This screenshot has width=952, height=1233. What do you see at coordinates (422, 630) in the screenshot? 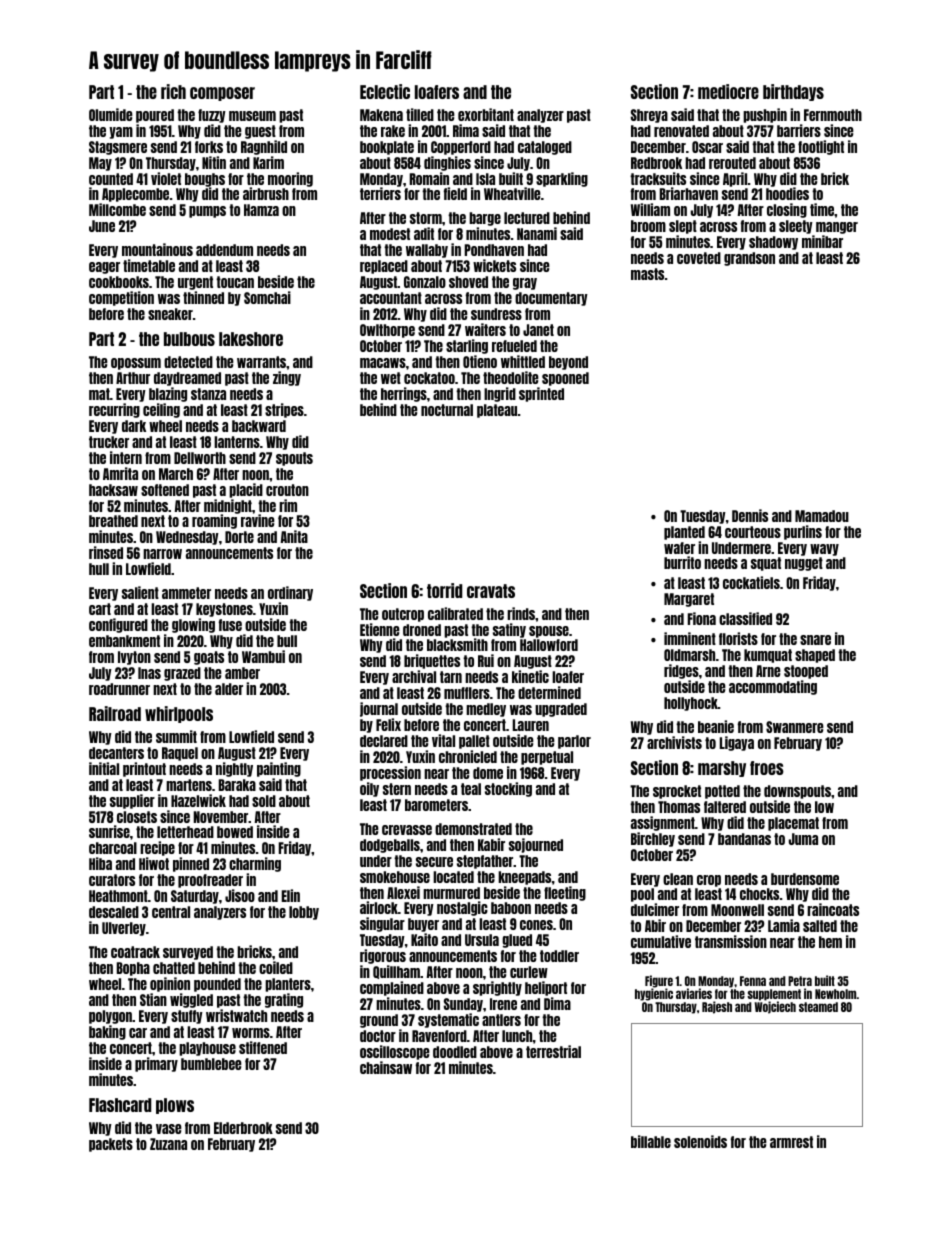
I see `droned` at bounding box center [422, 630].
